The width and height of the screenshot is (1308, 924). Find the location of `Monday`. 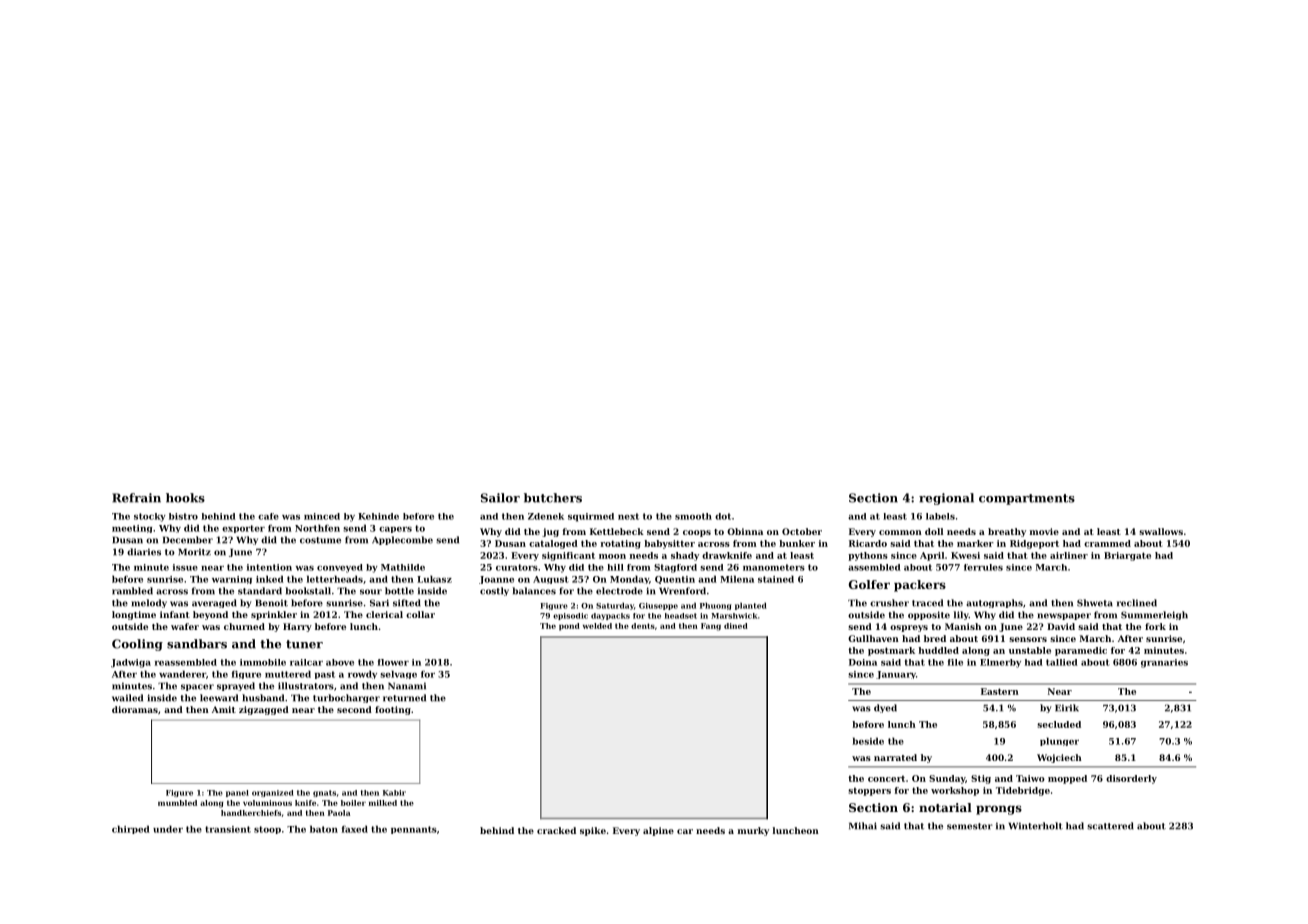

Monday is located at coordinates (629, 579).
